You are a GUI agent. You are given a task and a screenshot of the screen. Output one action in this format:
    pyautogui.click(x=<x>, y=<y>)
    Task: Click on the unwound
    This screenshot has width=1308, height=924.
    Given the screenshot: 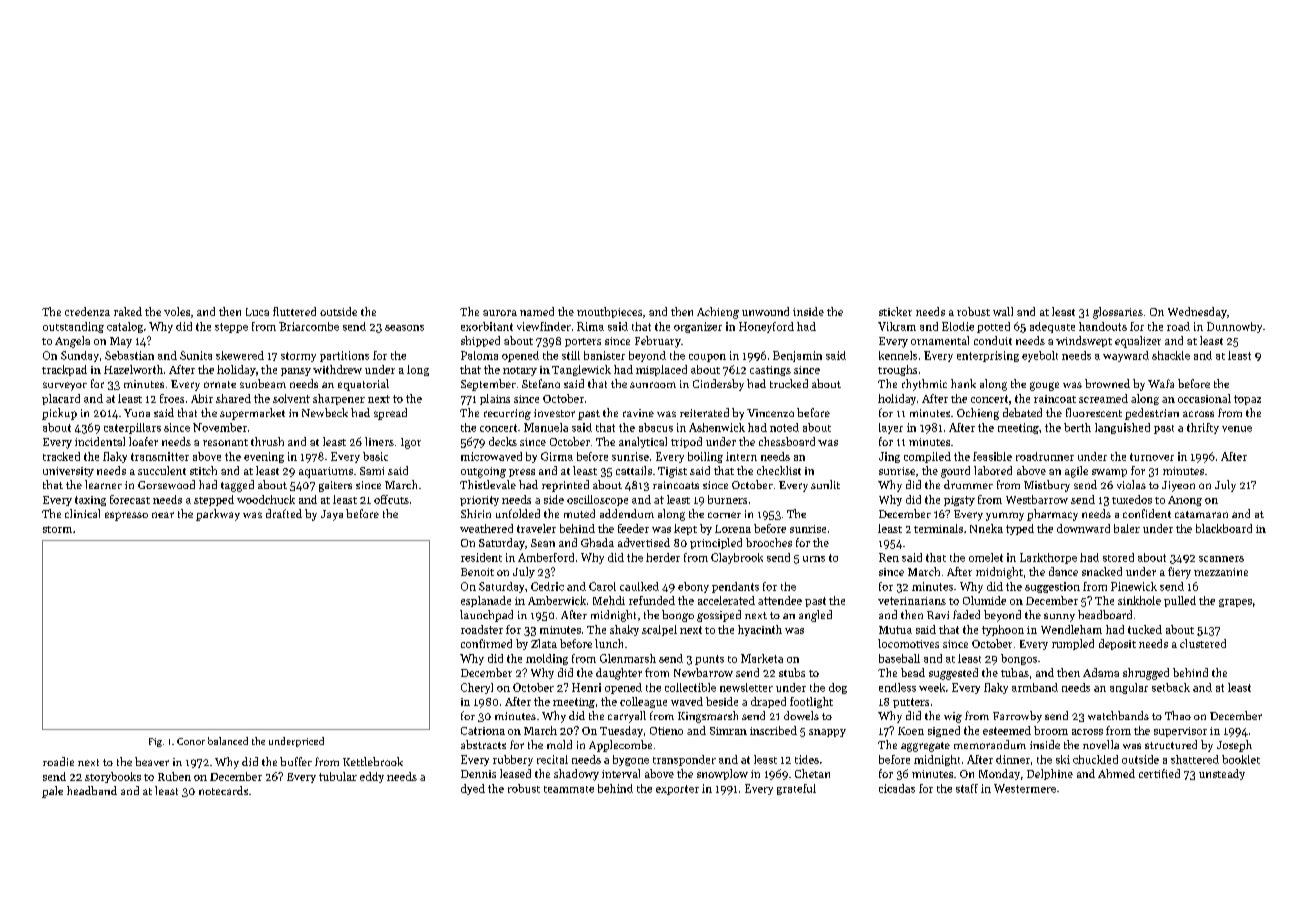 What is the action you would take?
    pyautogui.click(x=765, y=311)
